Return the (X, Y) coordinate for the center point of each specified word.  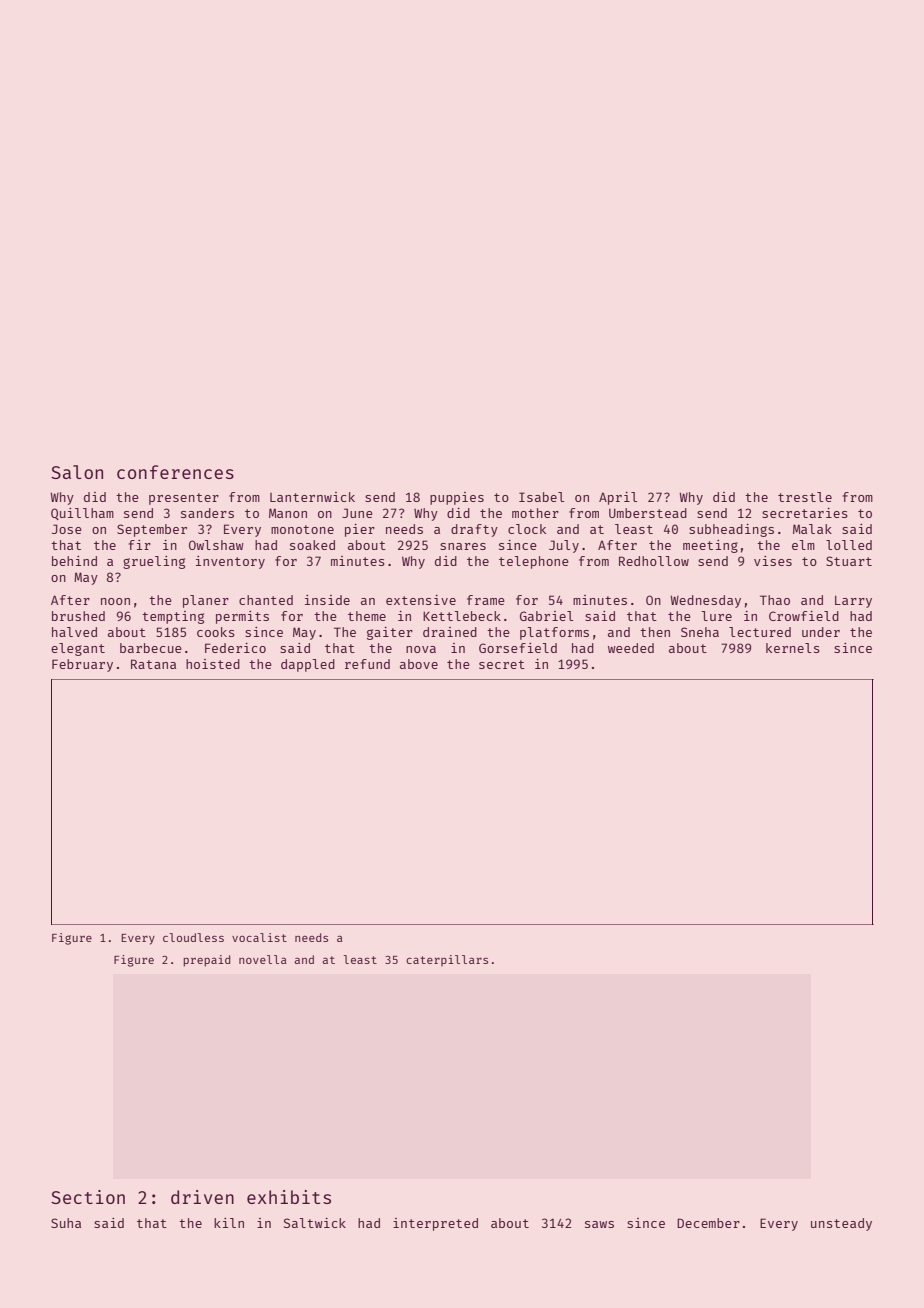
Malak (812, 529)
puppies (457, 498)
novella (263, 959)
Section (88, 1197)
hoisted (213, 664)
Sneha (700, 632)
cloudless (193, 937)
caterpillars (447, 960)
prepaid (206, 961)
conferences (175, 472)
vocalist (259, 937)
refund (367, 664)
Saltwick (315, 1223)
